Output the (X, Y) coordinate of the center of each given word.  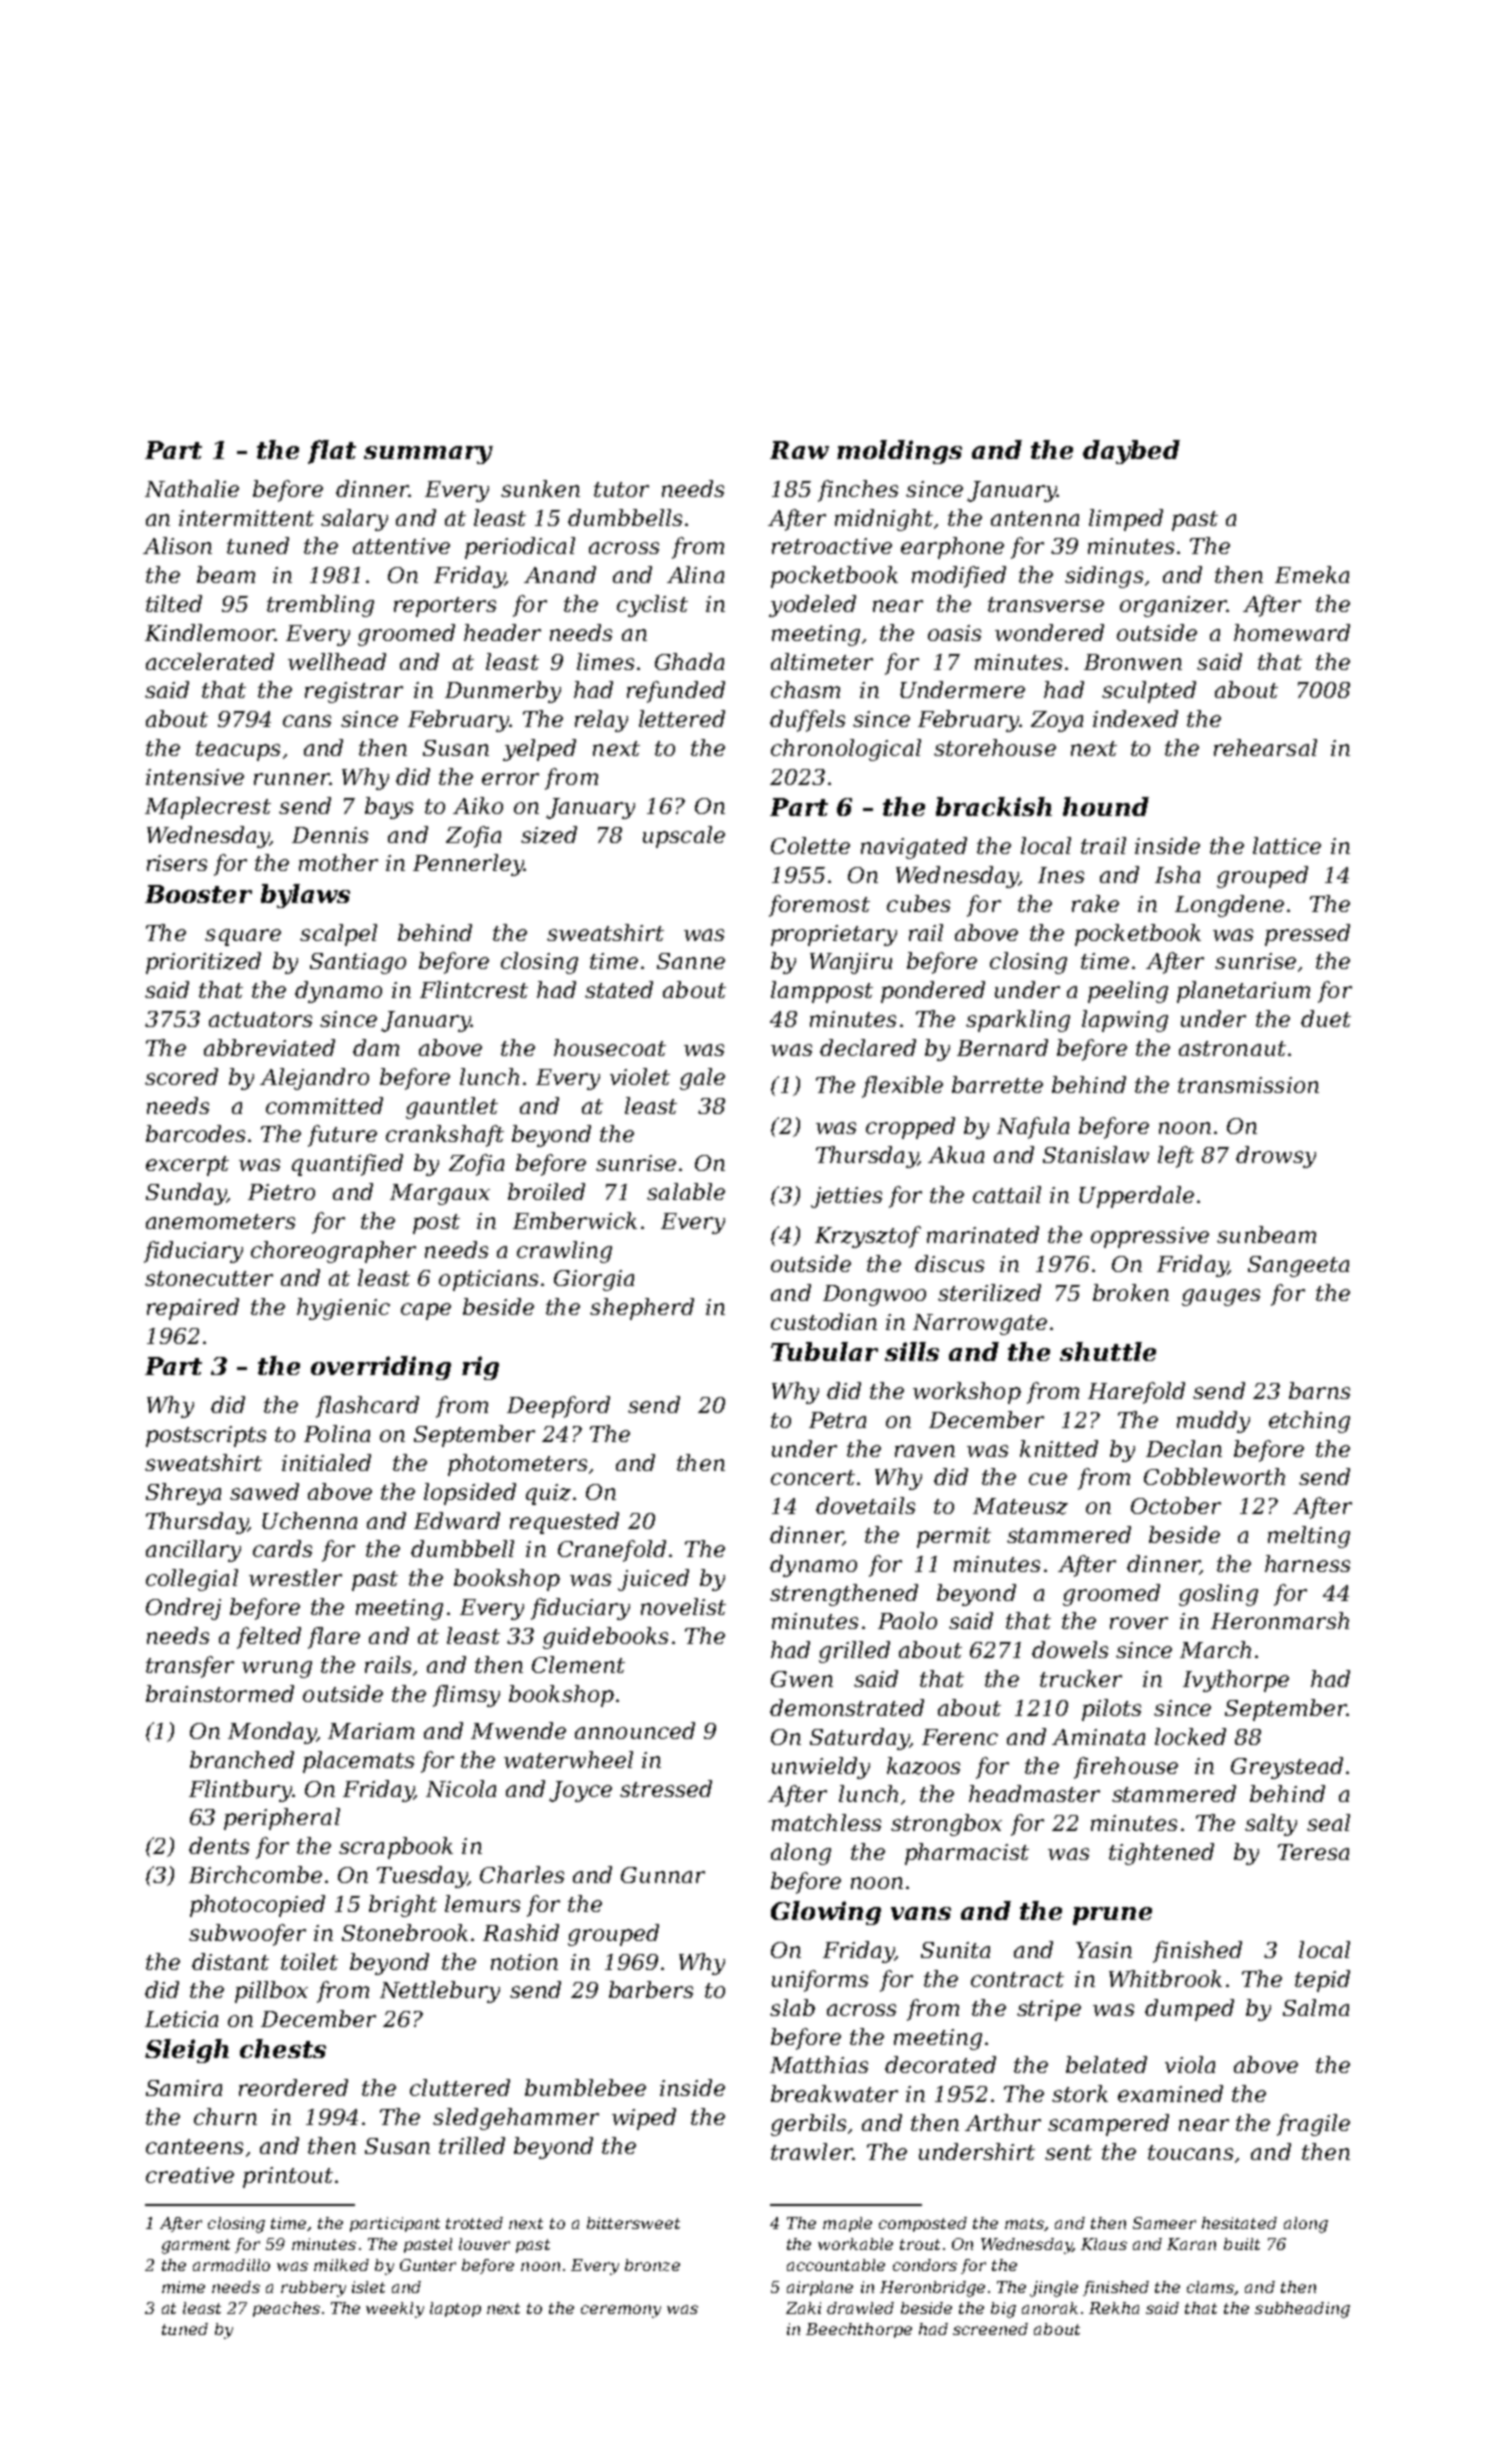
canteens (194, 2146)
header (502, 632)
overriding (381, 1368)
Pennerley (468, 865)
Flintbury (240, 1791)
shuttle (1108, 1351)
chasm (805, 689)
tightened (1161, 1854)
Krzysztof (868, 1237)
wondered (1049, 632)
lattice (1287, 845)
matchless (826, 1822)
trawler (811, 2151)
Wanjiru (851, 963)
